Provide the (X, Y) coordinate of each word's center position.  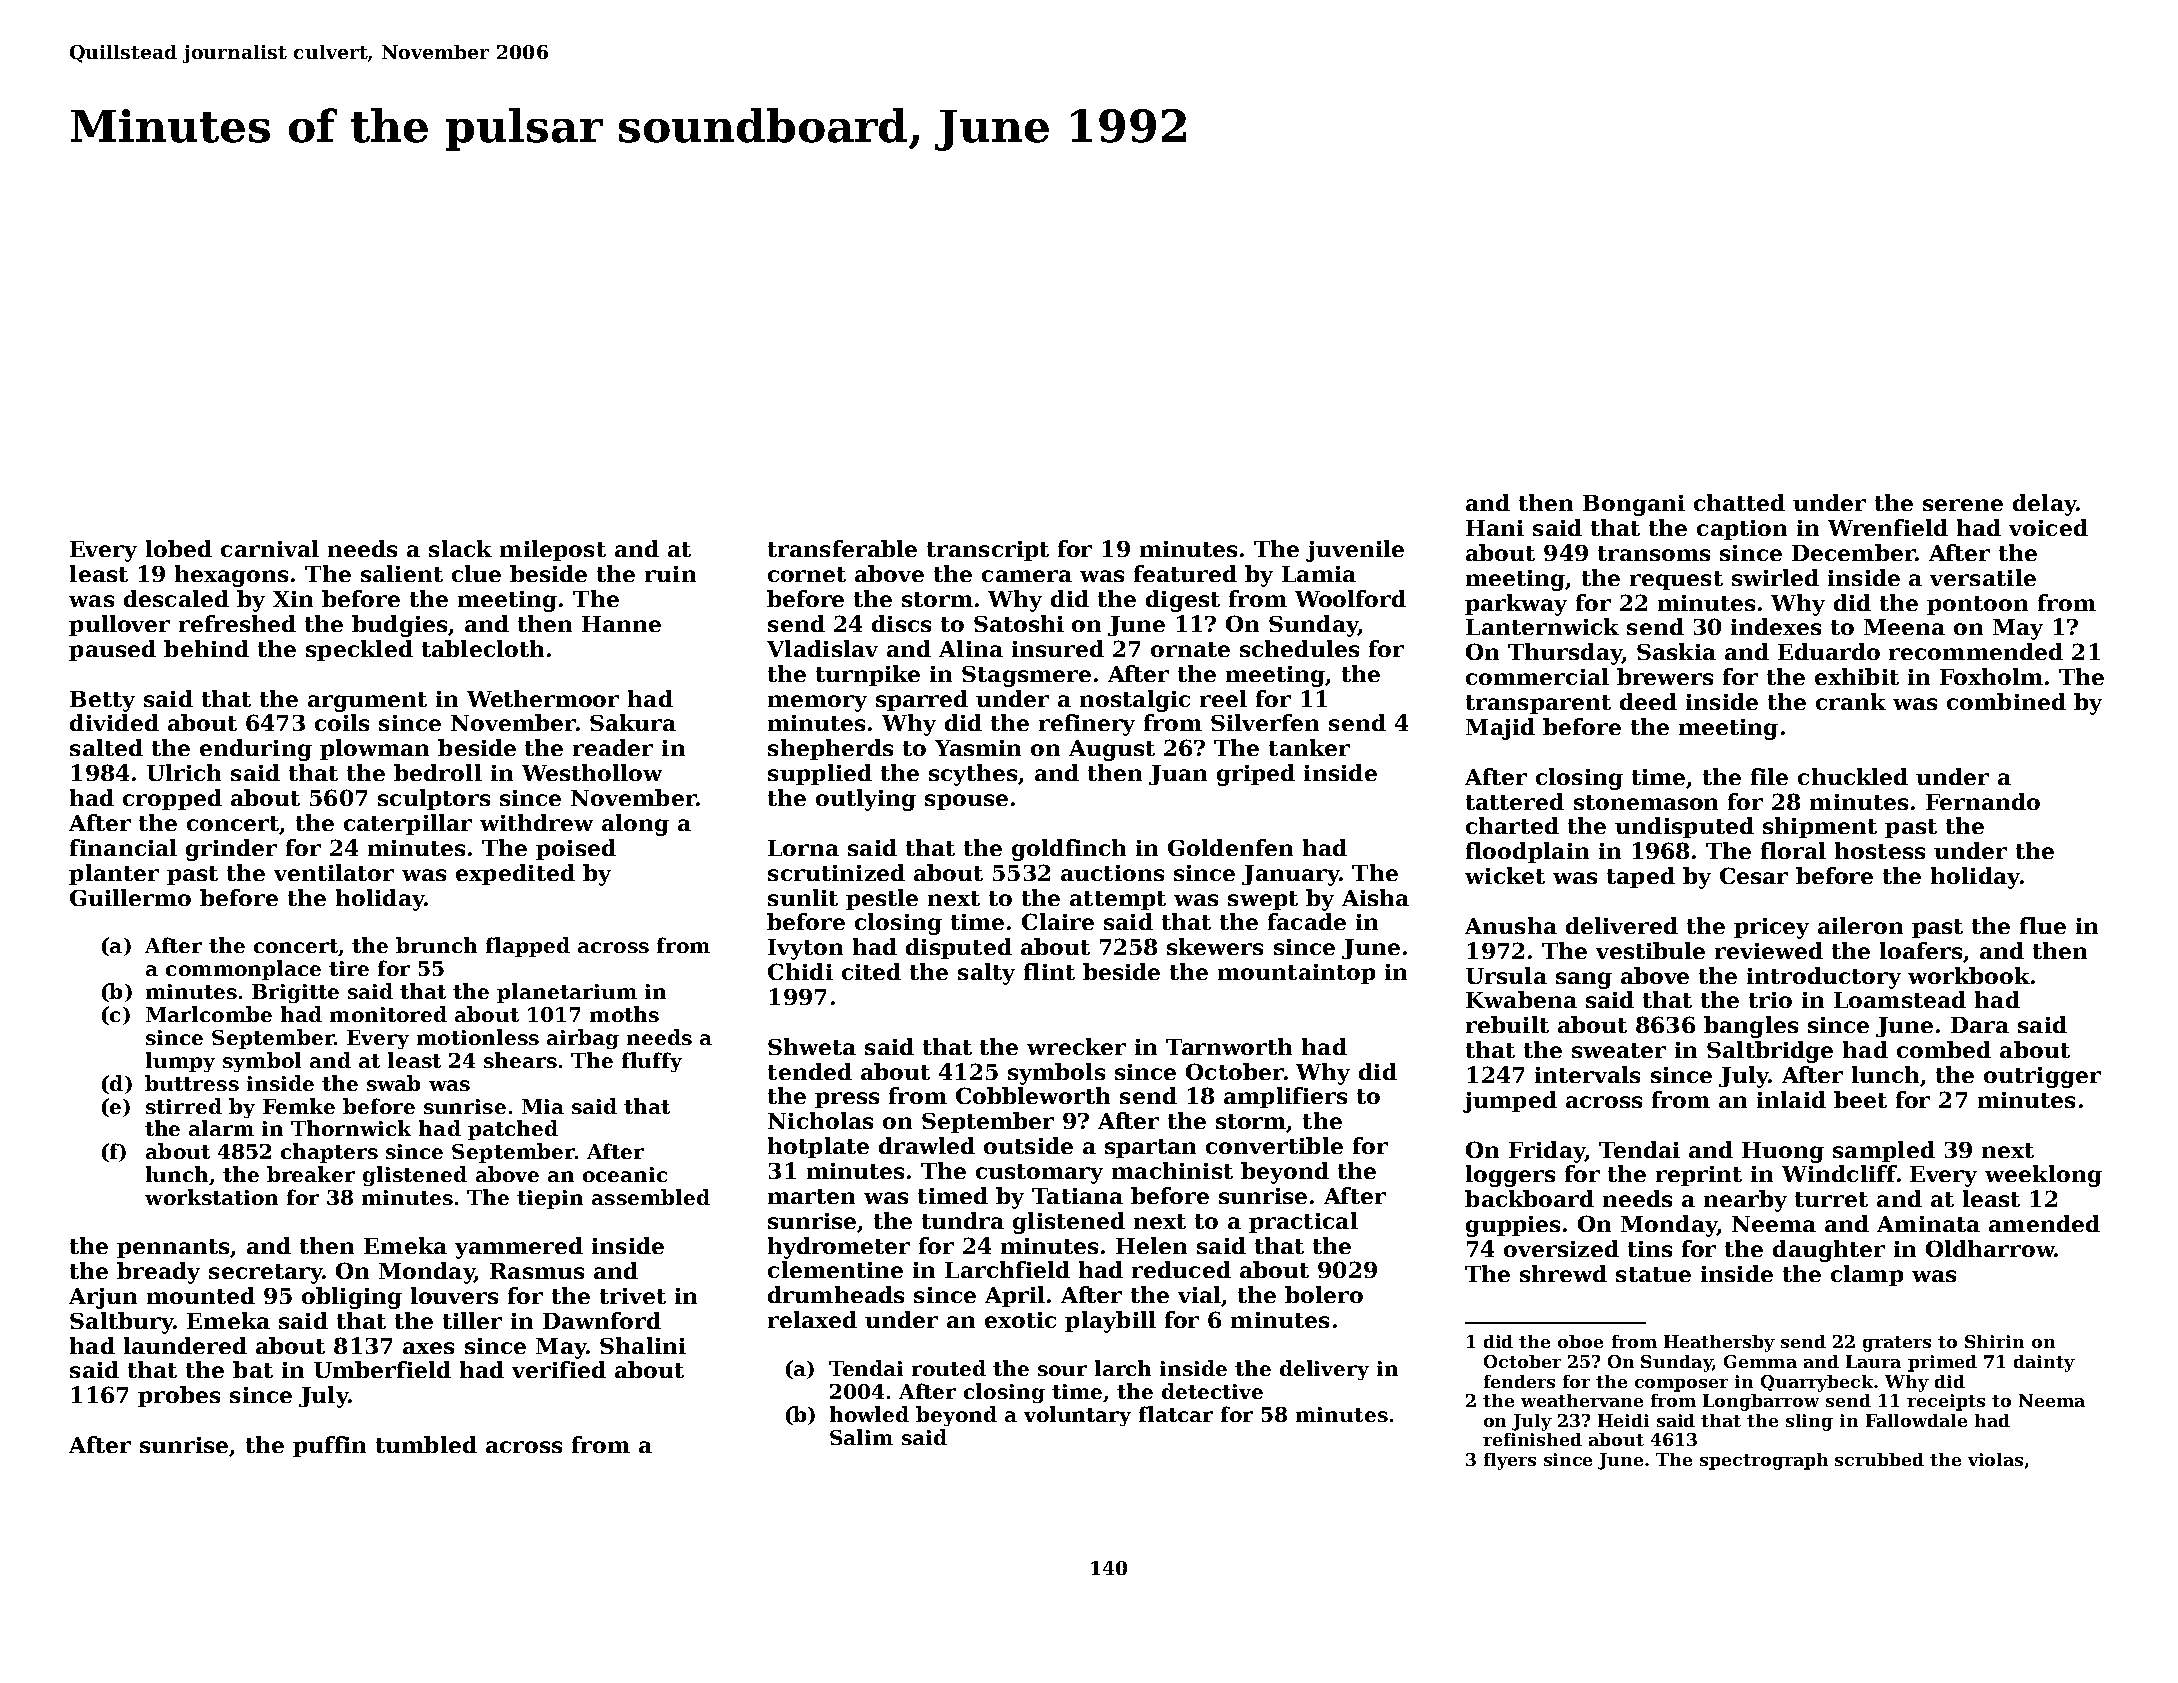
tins (1650, 1249)
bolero (1324, 1294)
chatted (1739, 502)
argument (367, 702)
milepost (553, 550)
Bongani (1634, 505)
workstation (211, 1197)
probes (179, 1396)
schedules (1299, 648)
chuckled (1853, 776)
